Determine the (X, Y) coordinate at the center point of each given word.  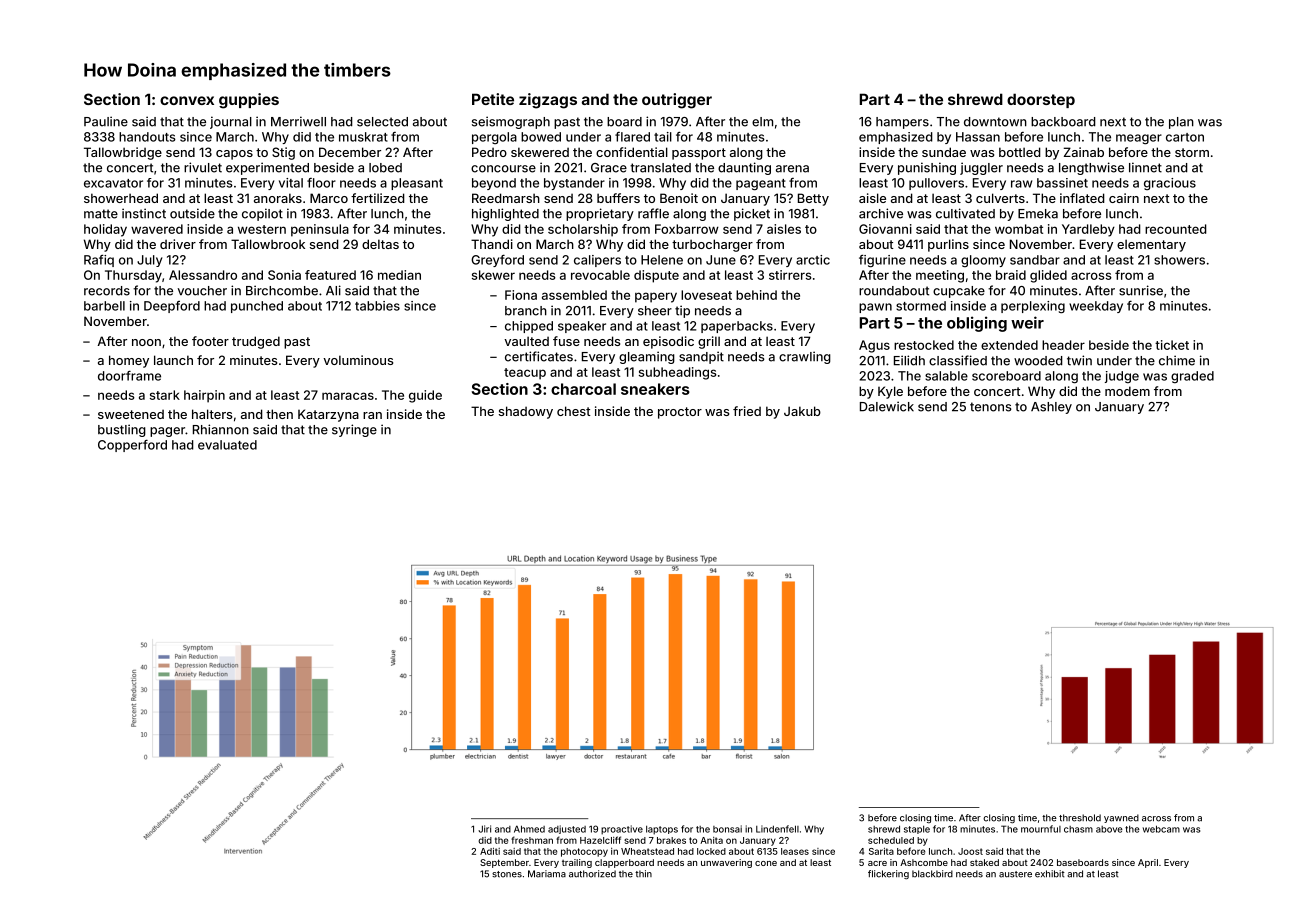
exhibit (1050, 874)
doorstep (1041, 100)
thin (643, 874)
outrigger (677, 101)
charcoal (583, 389)
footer (210, 341)
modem (1127, 391)
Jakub (802, 411)
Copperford (132, 446)
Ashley (1051, 408)
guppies (249, 101)
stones (507, 874)
